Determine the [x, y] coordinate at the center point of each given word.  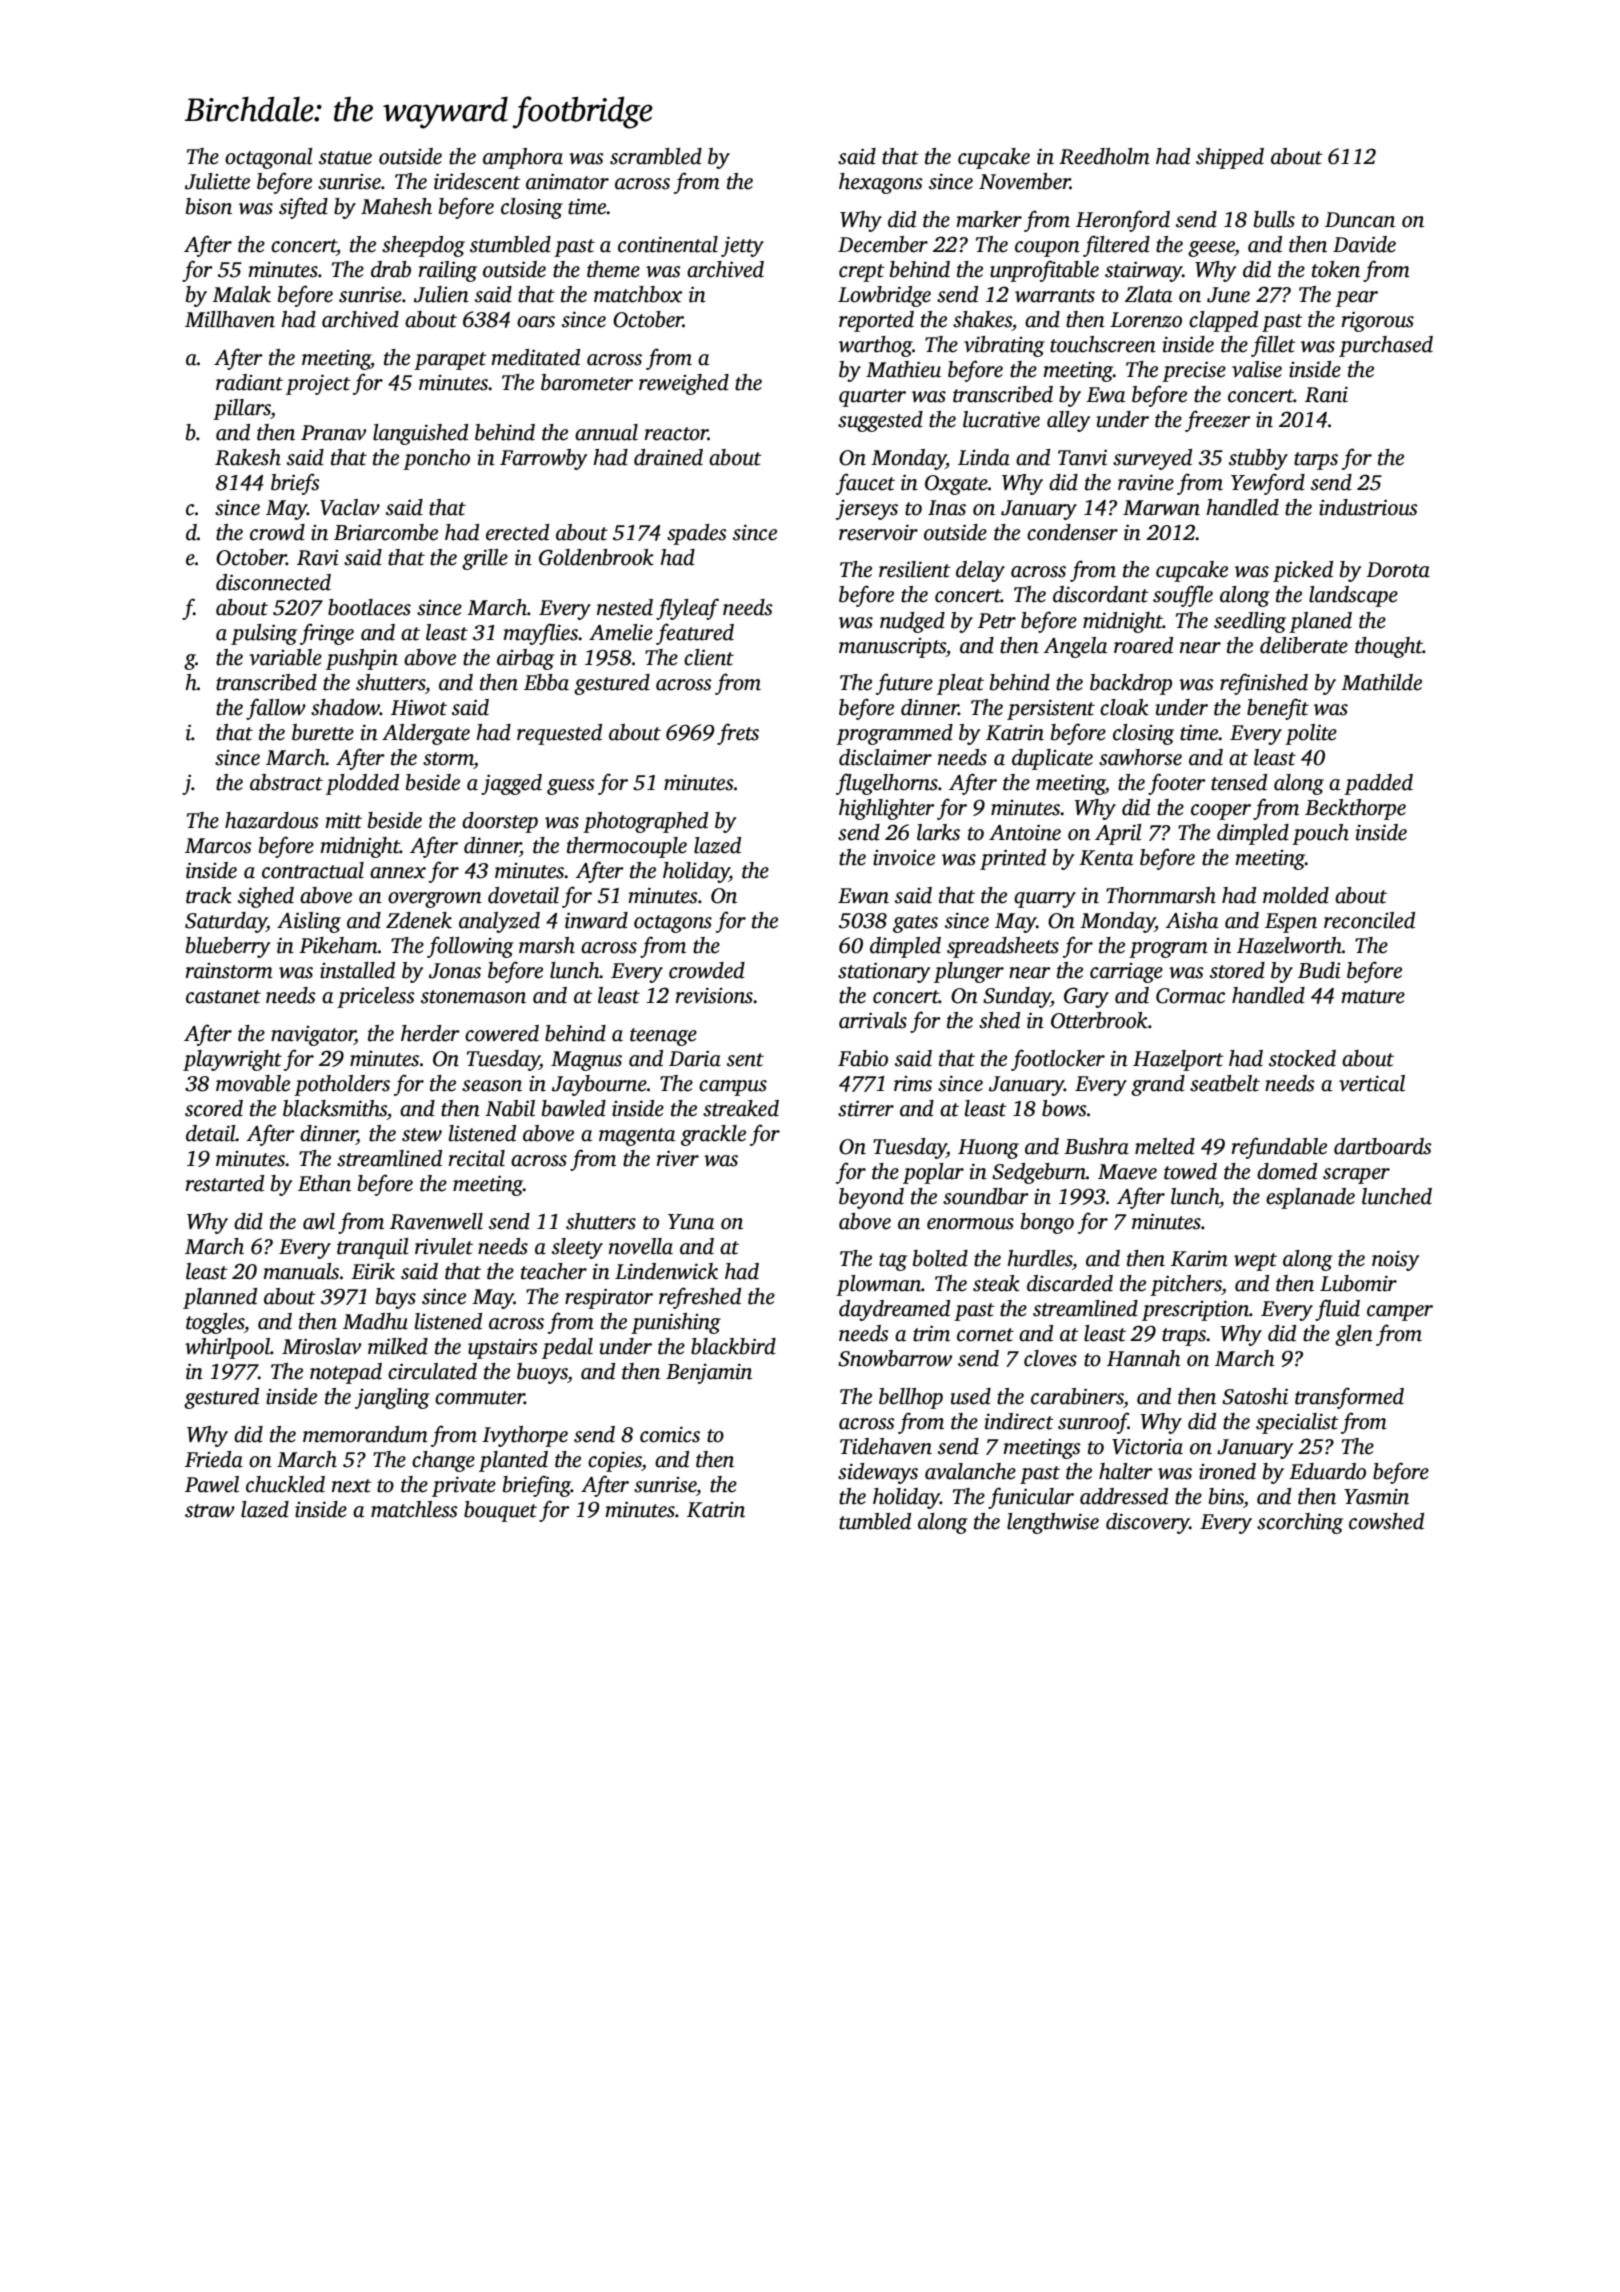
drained [668, 457]
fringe [327, 634]
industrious [1368, 507]
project [318, 384]
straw [210, 1511]
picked [1303, 571]
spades [697, 534]
